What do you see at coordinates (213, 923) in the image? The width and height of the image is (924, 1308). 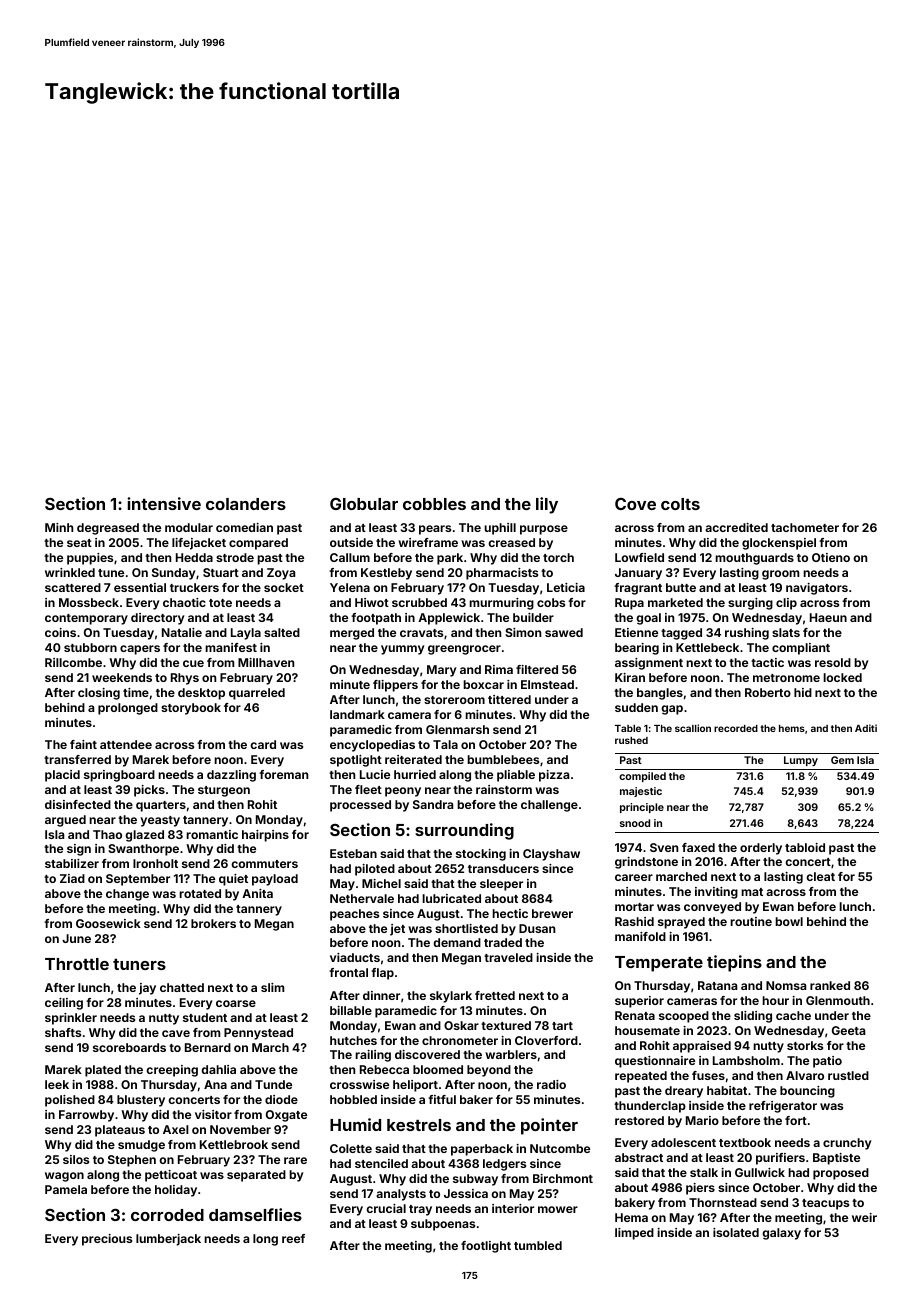 I see `brokers` at bounding box center [213, 923].
